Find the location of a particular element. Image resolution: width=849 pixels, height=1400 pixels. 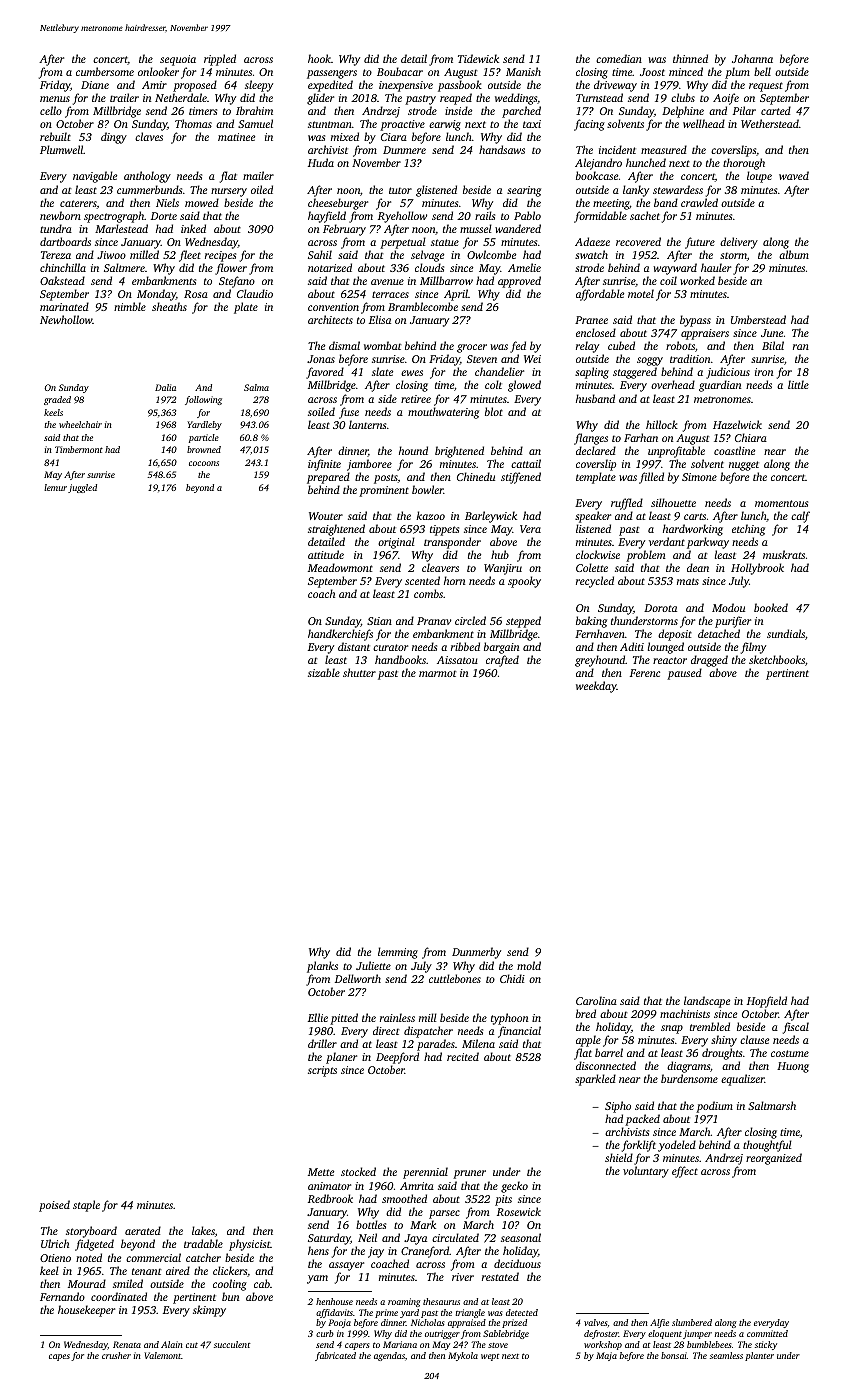

Hopfield is located at coordinates (767, 1002).
